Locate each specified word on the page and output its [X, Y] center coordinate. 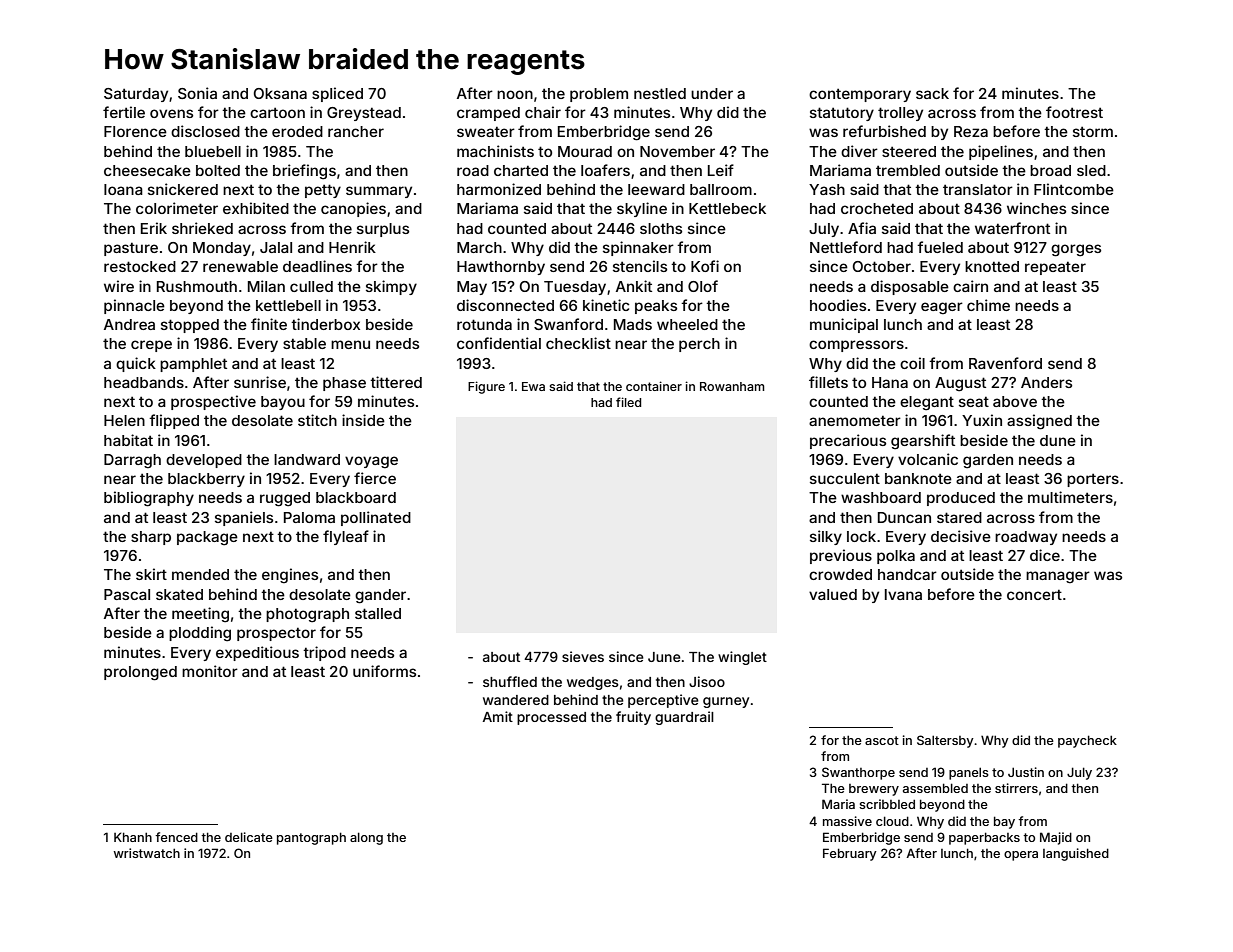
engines [290, 576]
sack [932, 93]
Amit [498, 716]
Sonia [197, 93]
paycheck [1087, 741]
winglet [742, 658]
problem [599, 95]
